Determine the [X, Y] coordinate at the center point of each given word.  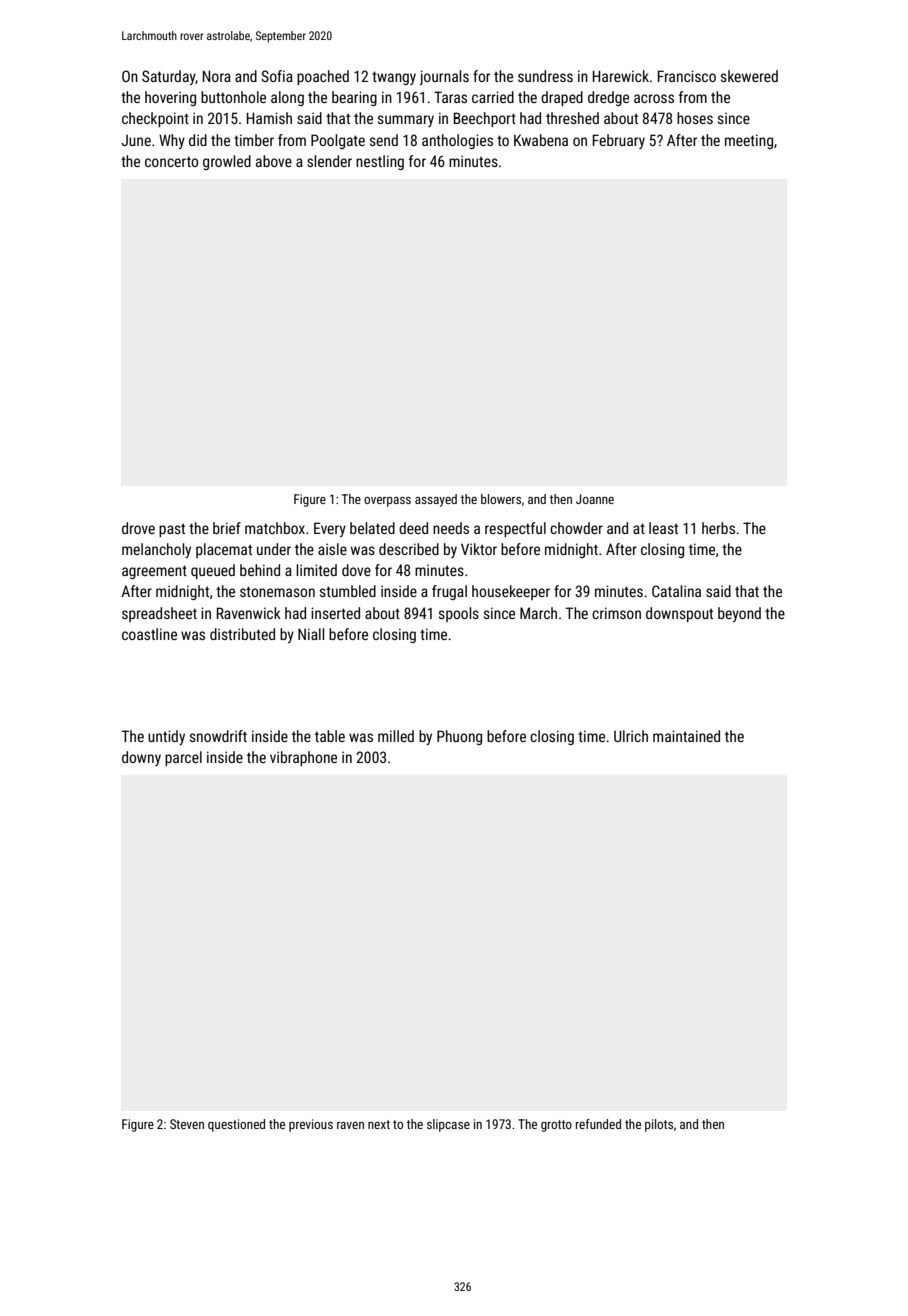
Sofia [277, 76]
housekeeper [511, 592]
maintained [686, 736]
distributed [242, 634]
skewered [749, 76]
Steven [187, 1124]
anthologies [457, 141]
